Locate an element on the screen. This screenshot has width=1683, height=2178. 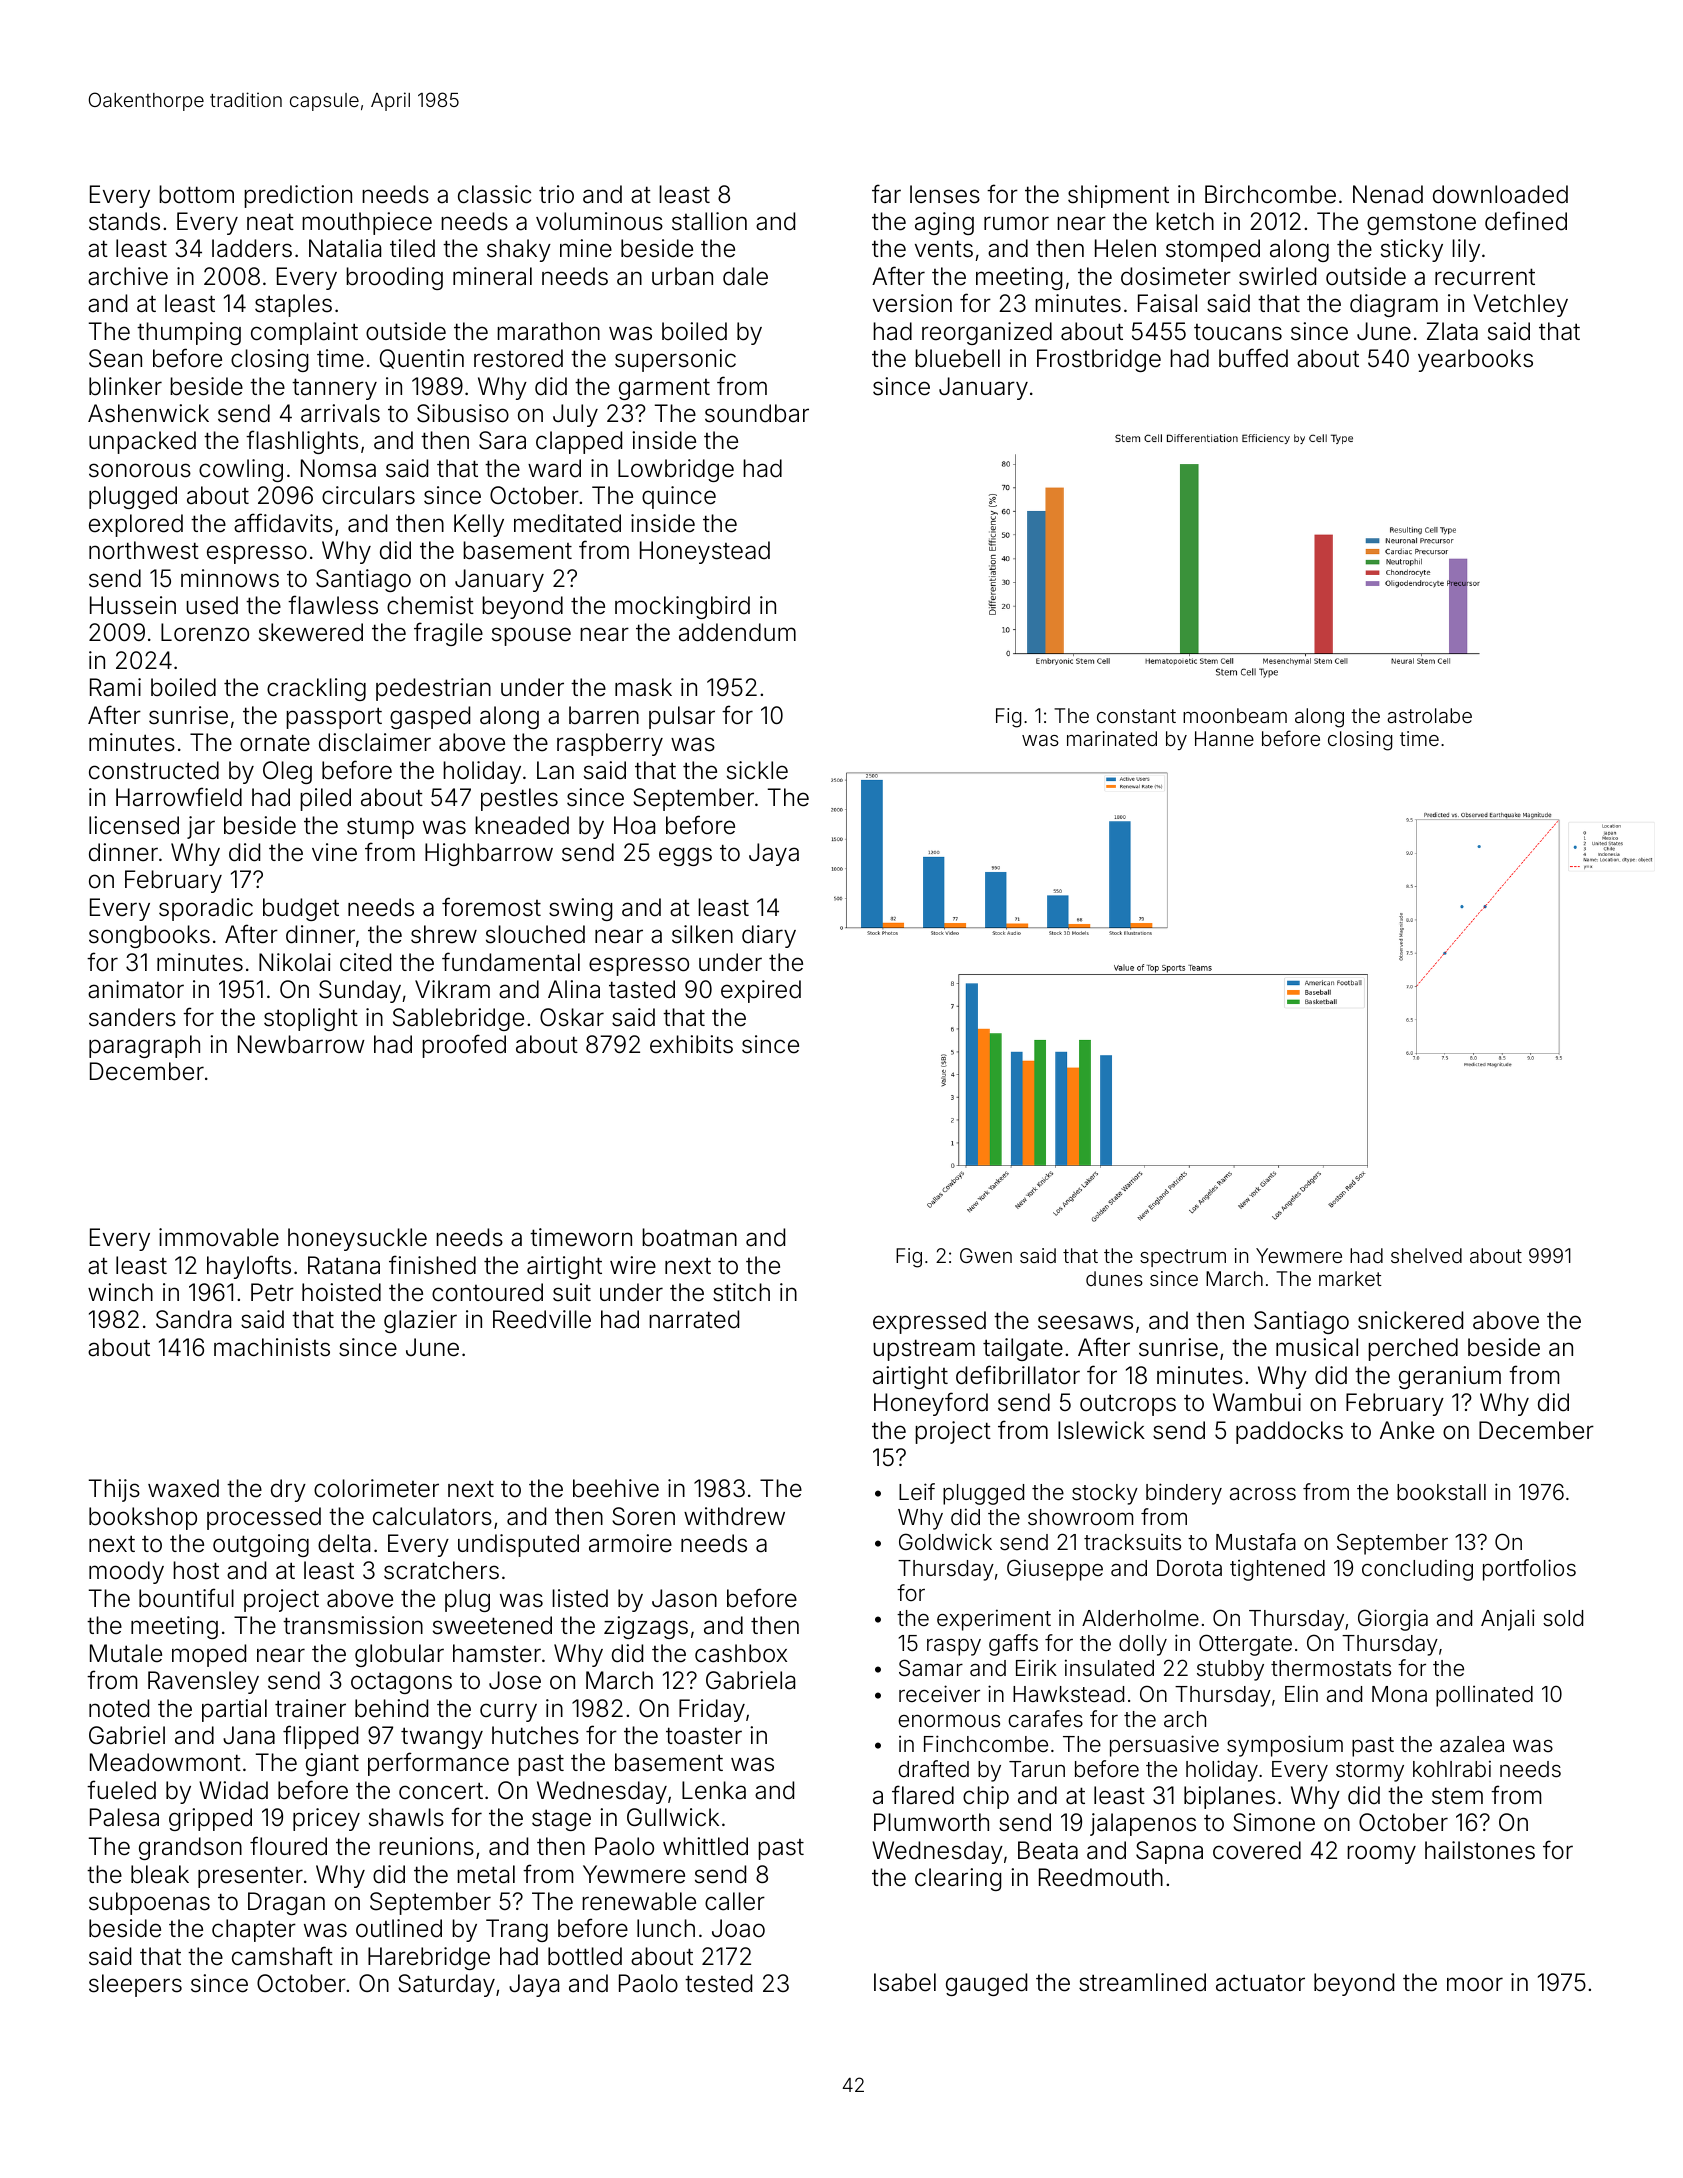
honeysuckle is located at coordinates (357, 1239).
